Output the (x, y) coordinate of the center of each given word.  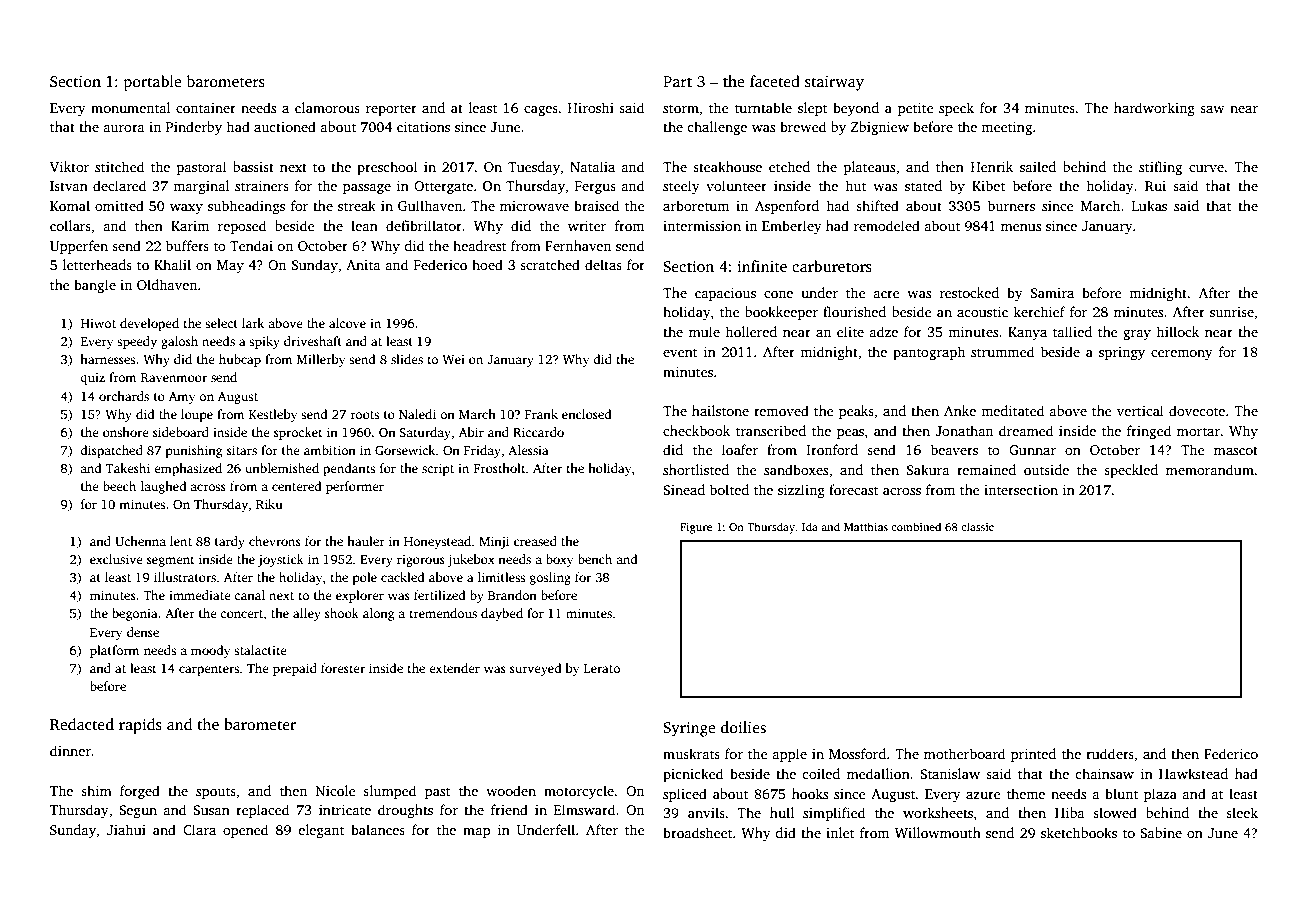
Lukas (1149, 205)
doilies (743, 727)
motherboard (965, 753)
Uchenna (140, 541)
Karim (190, 226)
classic (977, 526)
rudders (1110, 753)
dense (143, 632)
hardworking (1154, 109)
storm (681, 108)
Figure (696, 528)
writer (587, 226)
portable (152, 83)
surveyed (536, 669)
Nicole (335, 790)
